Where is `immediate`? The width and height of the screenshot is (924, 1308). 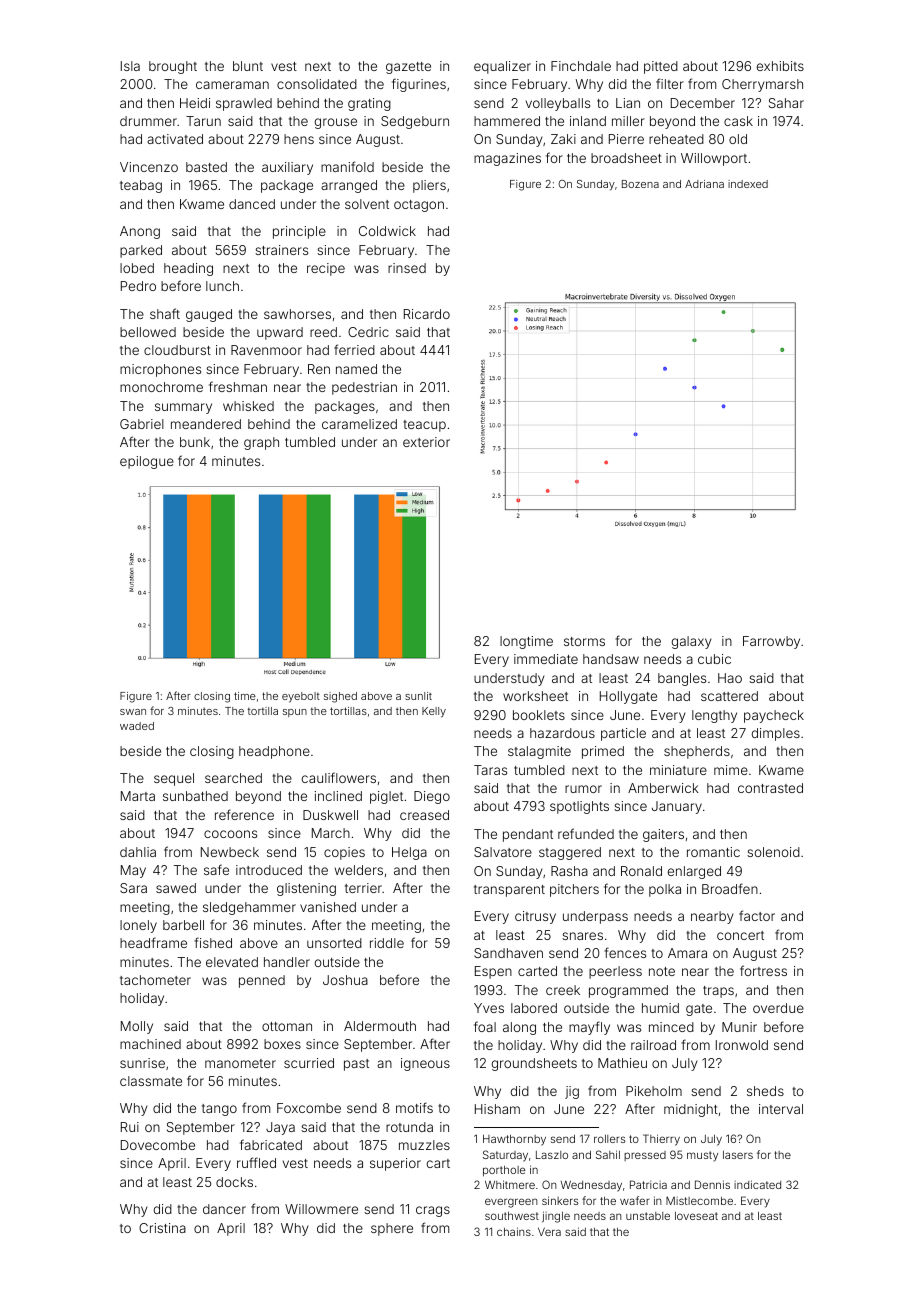
immediate is located at coordinates (546, 659).
